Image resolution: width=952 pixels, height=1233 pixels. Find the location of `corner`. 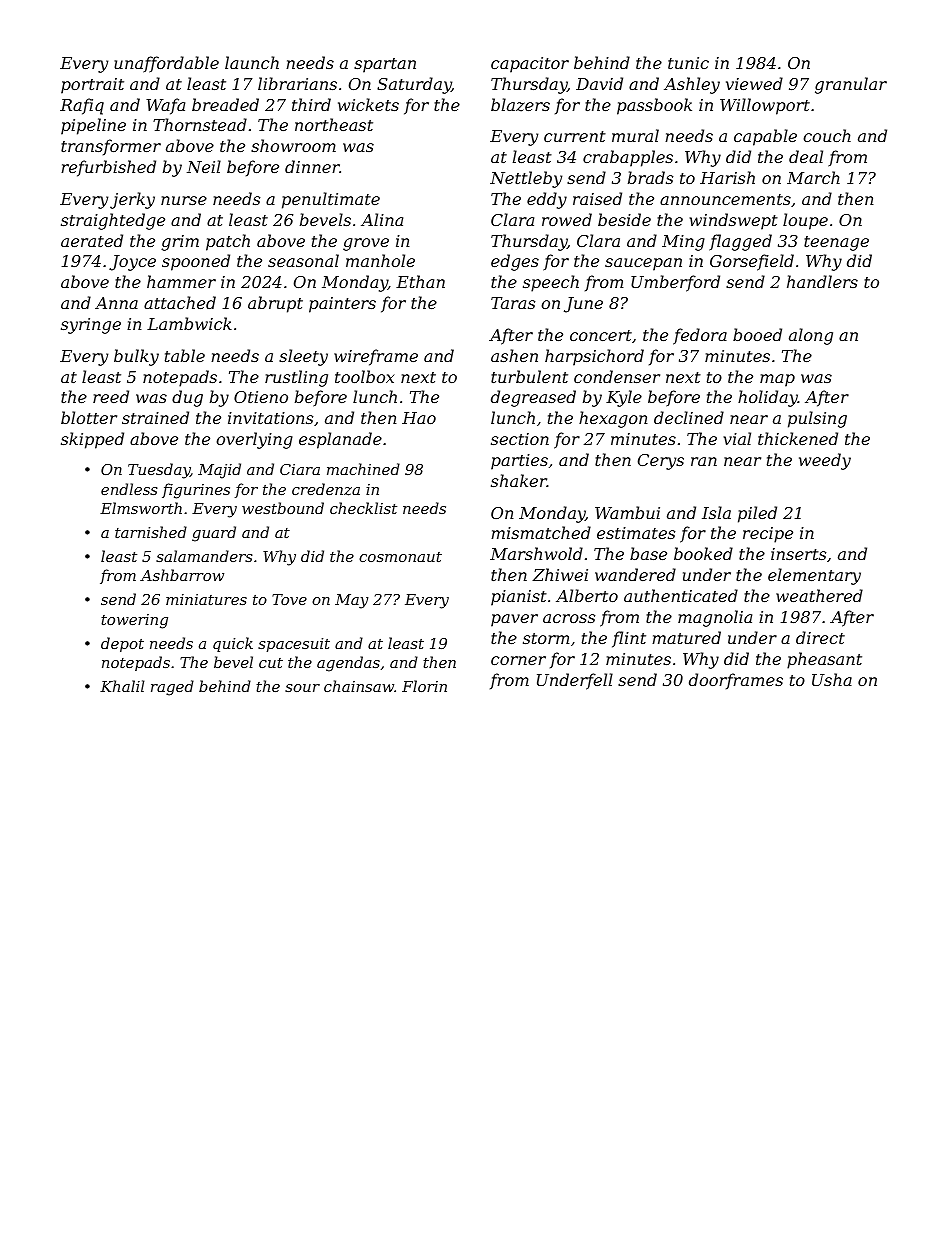

corner is located at coordinates (518, 660).
